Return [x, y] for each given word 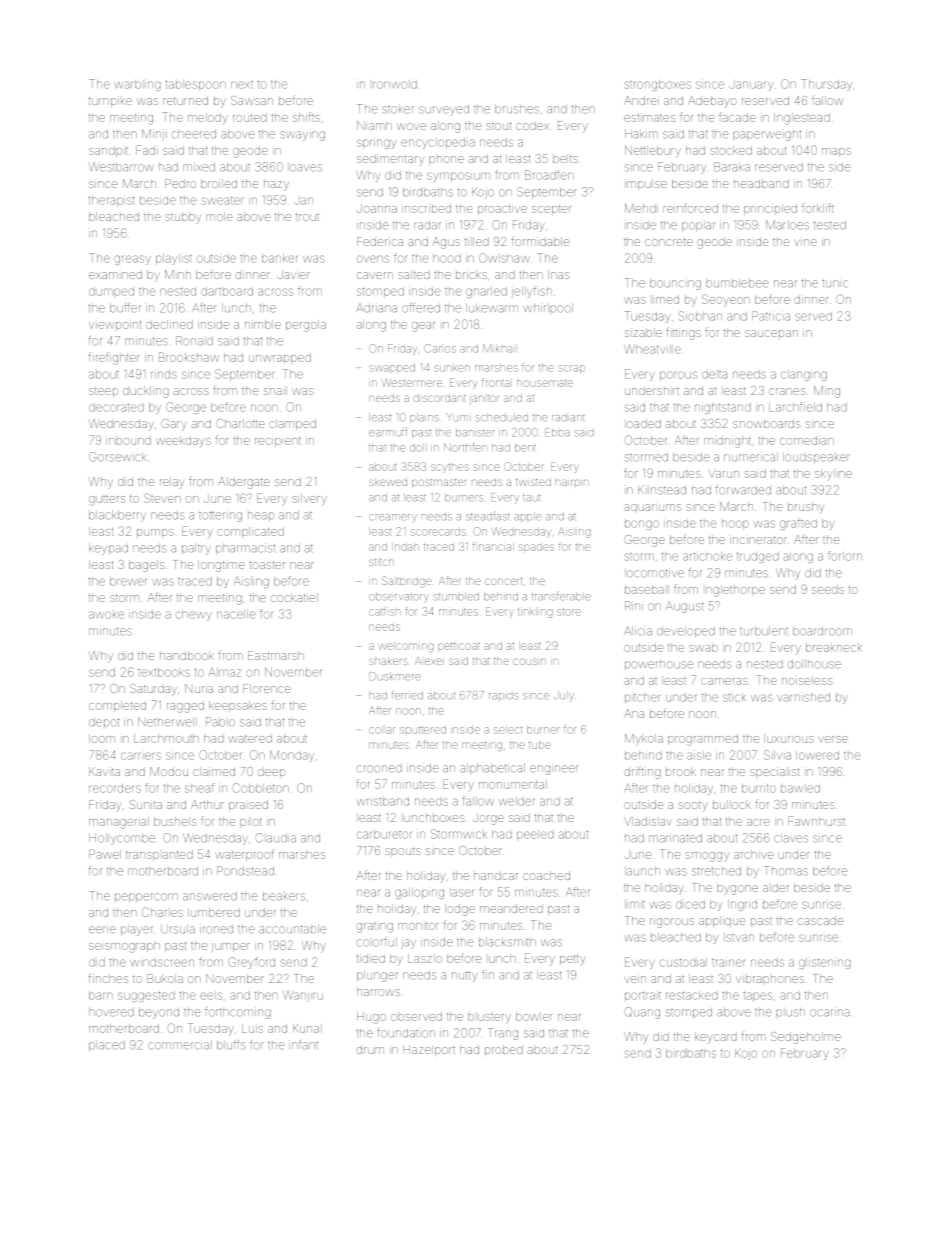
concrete [669, 242]
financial [493, 546]
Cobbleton [260, 788]
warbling [137, 85]
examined [115, 274]
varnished [803, 697]
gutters [107, 501]
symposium [458, 177]
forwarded [743, 490]
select [508, 730]
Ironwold [395, 84]
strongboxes [658, 85]
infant [303, 1045]
